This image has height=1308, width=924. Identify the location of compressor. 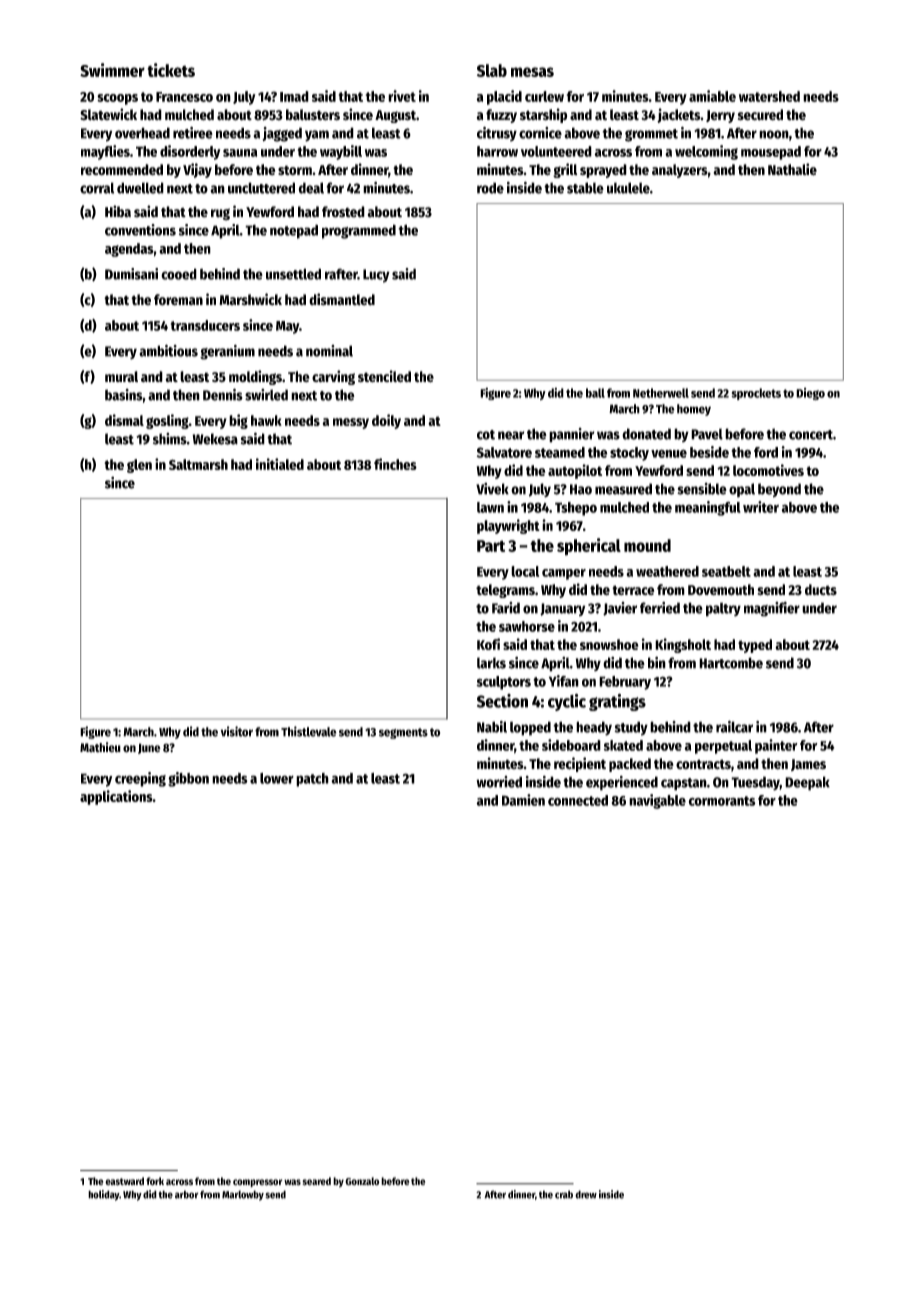
(257, 1183).
